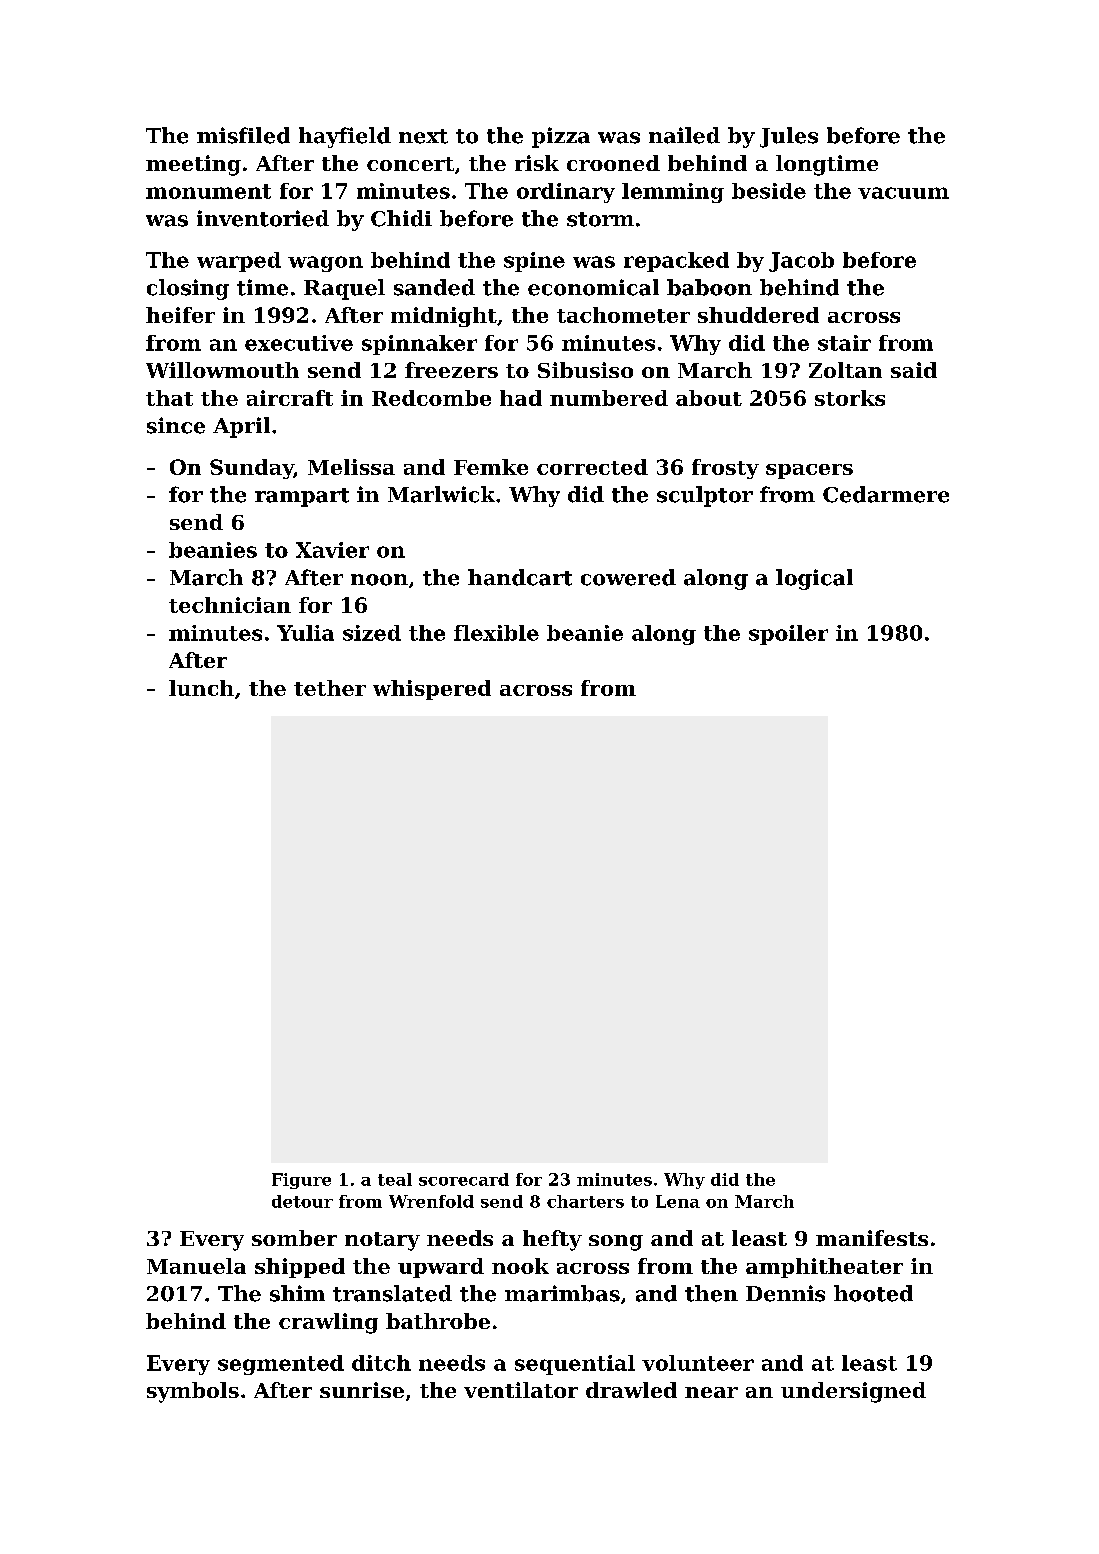  What do you see at coordinates (496, 633) in the screenshot?
I see `flexible` at bounding box center [496, 633].
